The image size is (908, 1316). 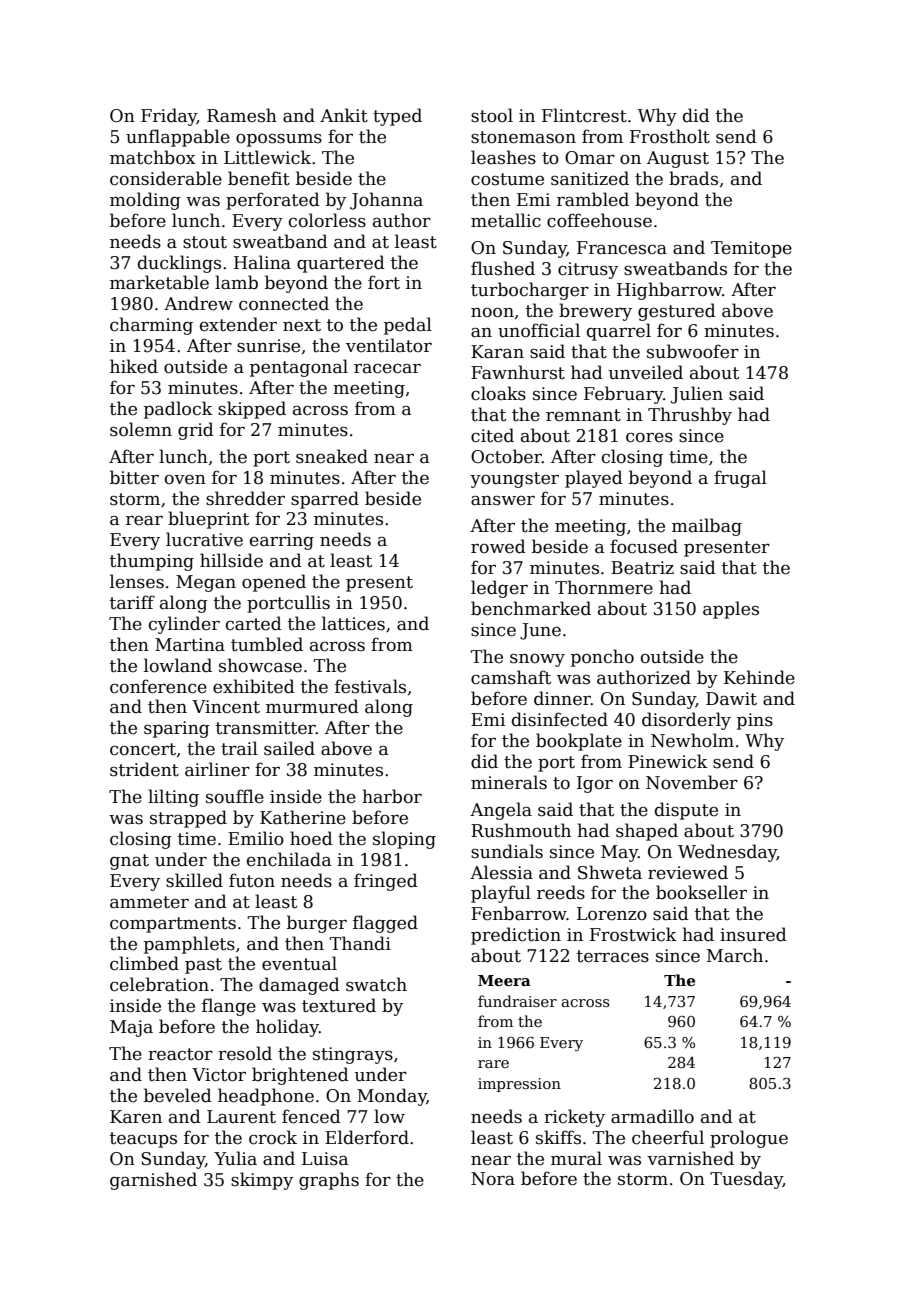 What do you see at coordinates (594, 479) in the document?
I see `played` at bounding box center [594, 479].
